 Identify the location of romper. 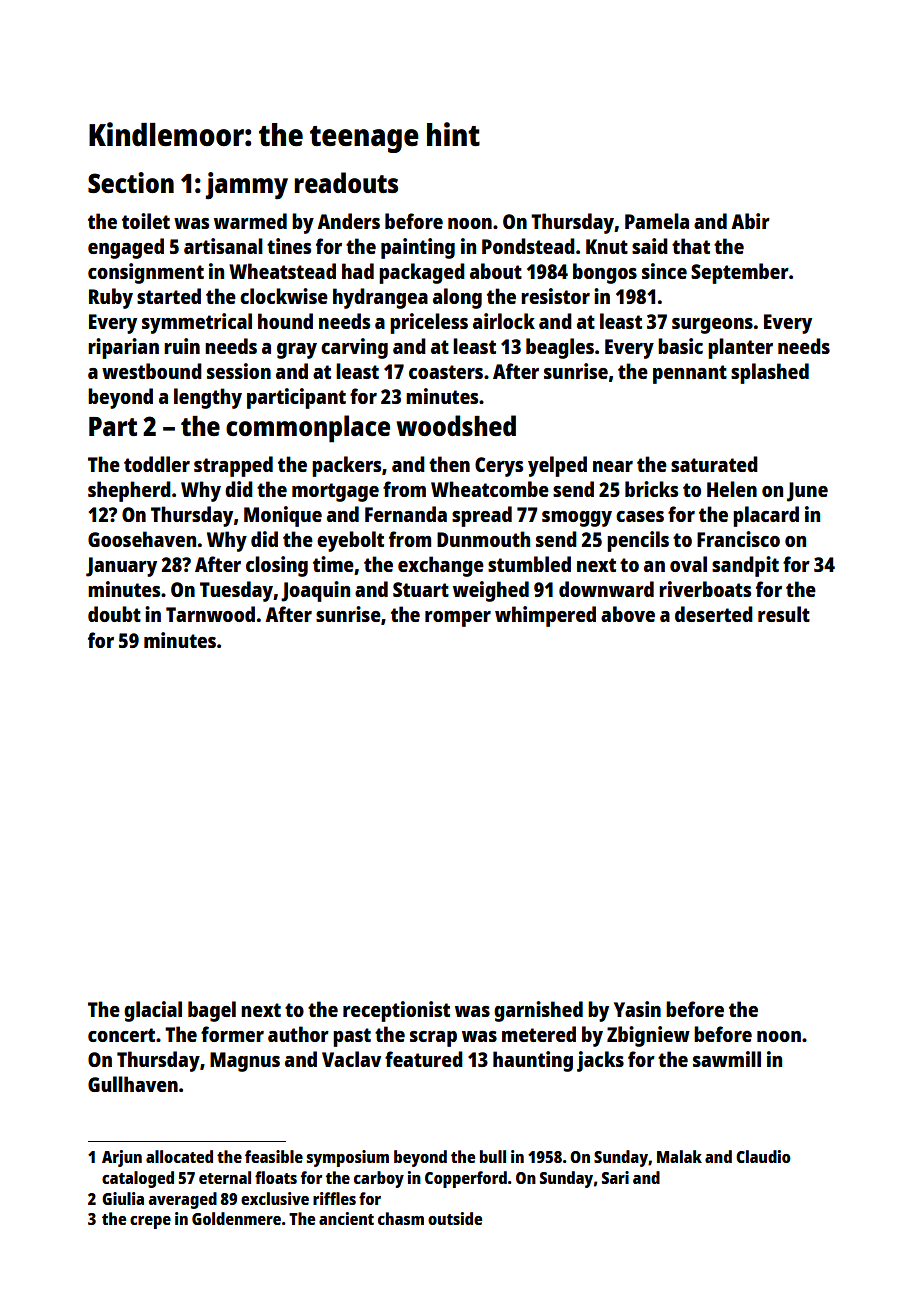
(458, 619).
